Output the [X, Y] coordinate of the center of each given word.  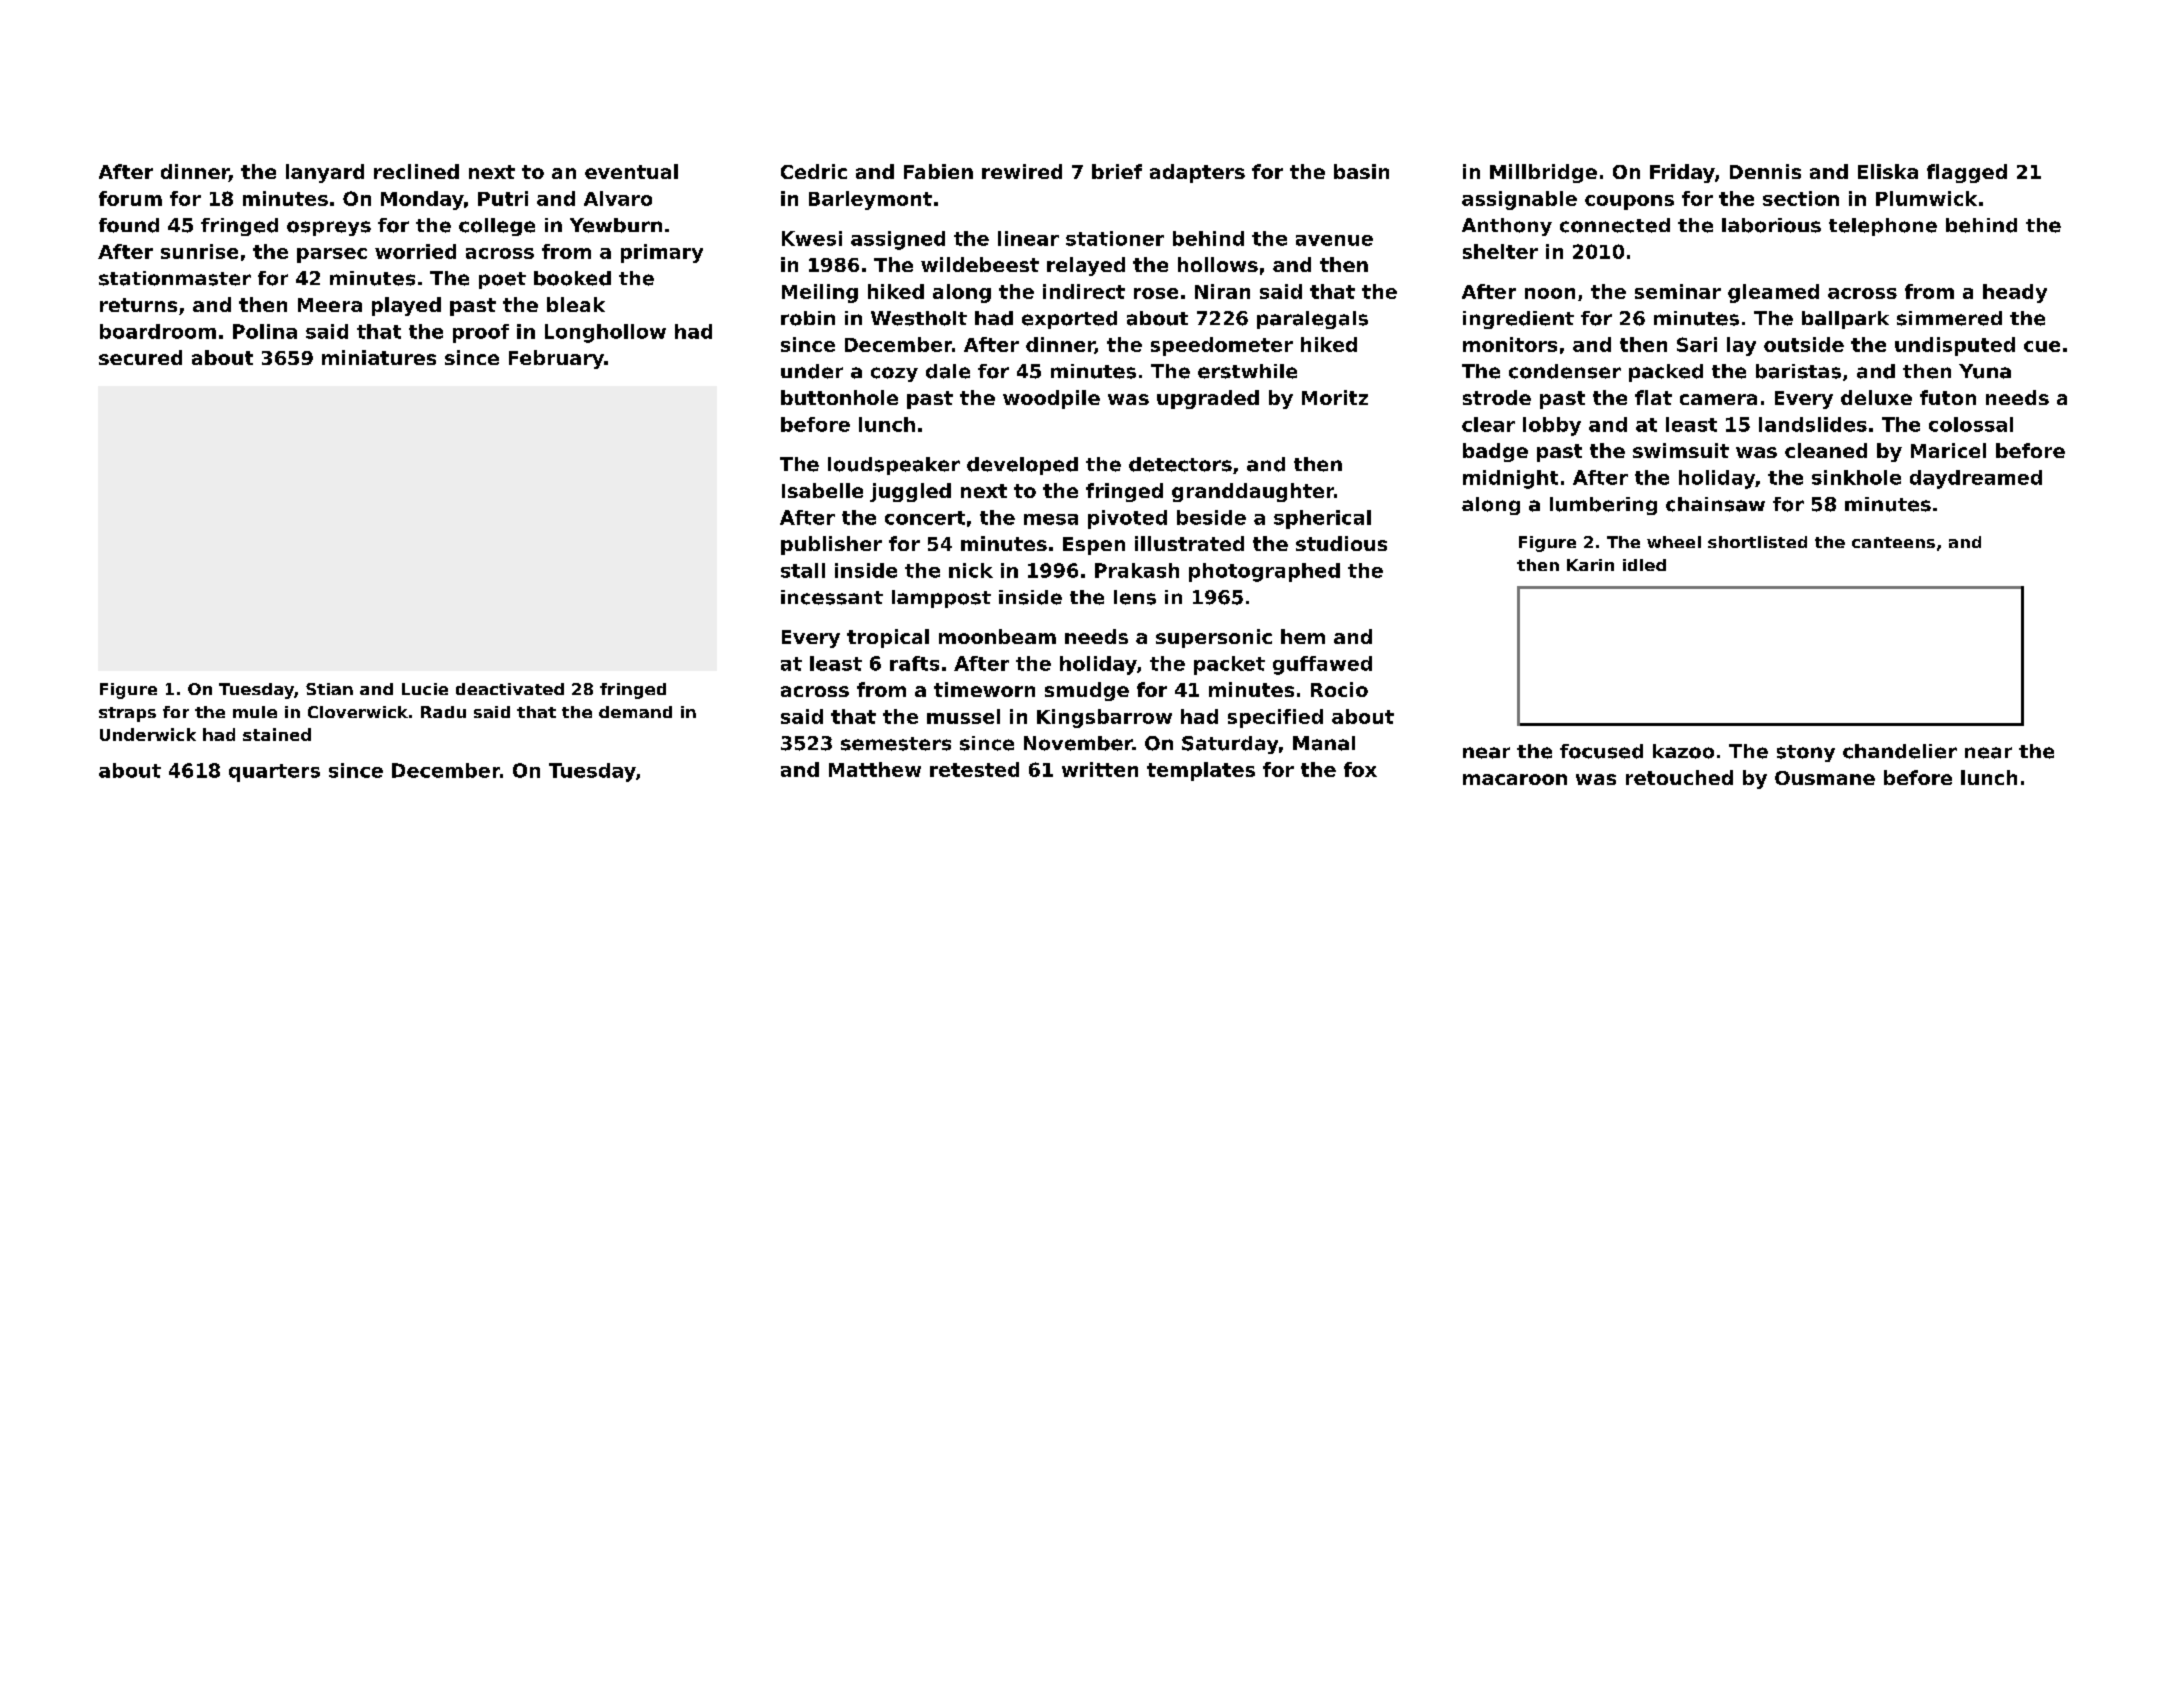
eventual [631, 171]
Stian [329, 689]
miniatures [379, 357]
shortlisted [1757, 542]
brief [1117, 171]
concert [925, 518]
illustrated [1189, 543]
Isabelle [822, 490]
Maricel [1948, 450]
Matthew [875, 769]
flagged [1967, 173]
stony [1806, 753]
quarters [274, 773]
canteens [1893, 542]
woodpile [1051, 399]
